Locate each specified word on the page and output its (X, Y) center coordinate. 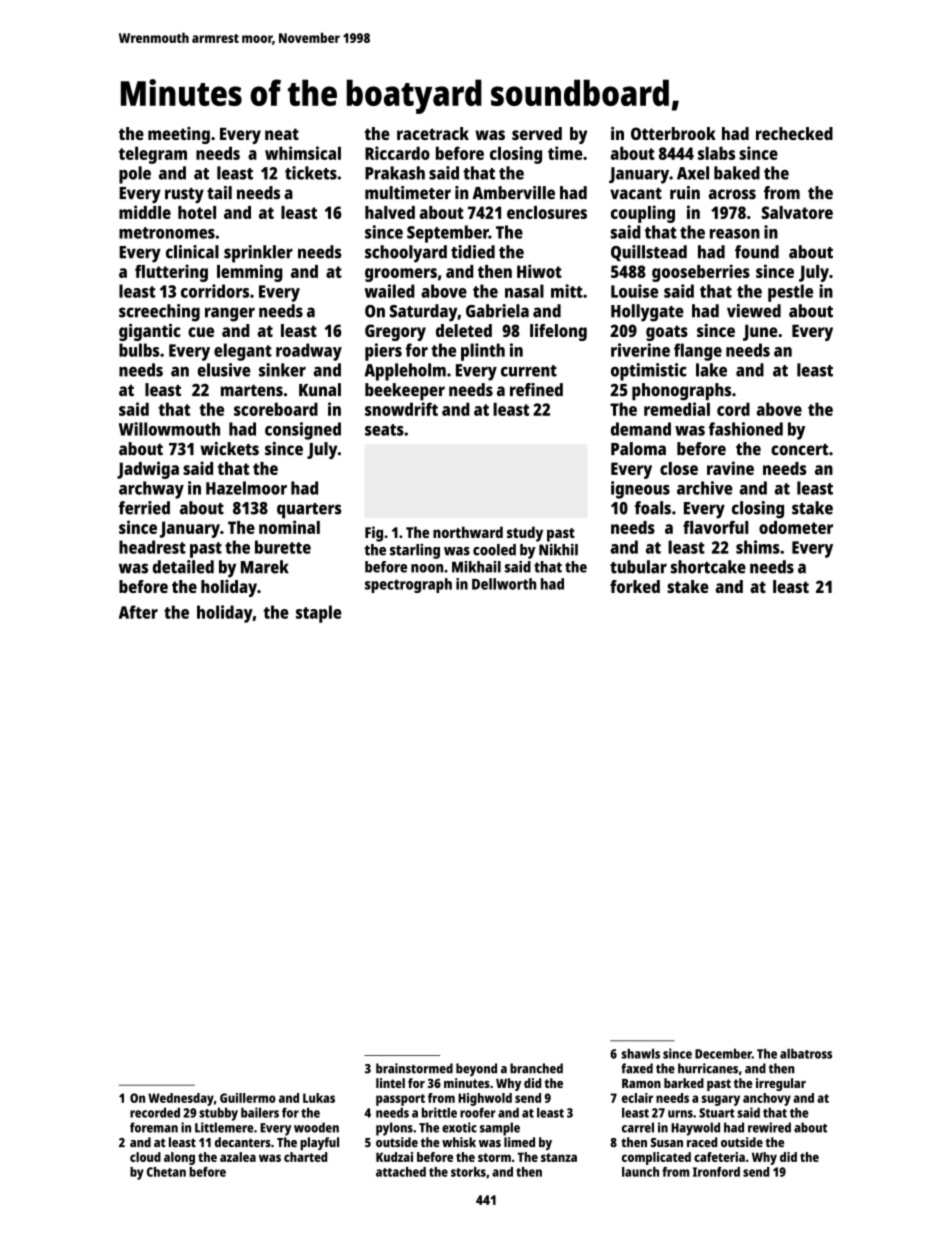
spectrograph (408, 585)
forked (635, 586)
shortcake (708, 567)
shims (758, 547)
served (537, 133)
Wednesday (181, 1099)
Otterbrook (673, 133)
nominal (289, 527)
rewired (769, 1127)
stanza (559, 1157)
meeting (179, 135)
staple (319, 614)
